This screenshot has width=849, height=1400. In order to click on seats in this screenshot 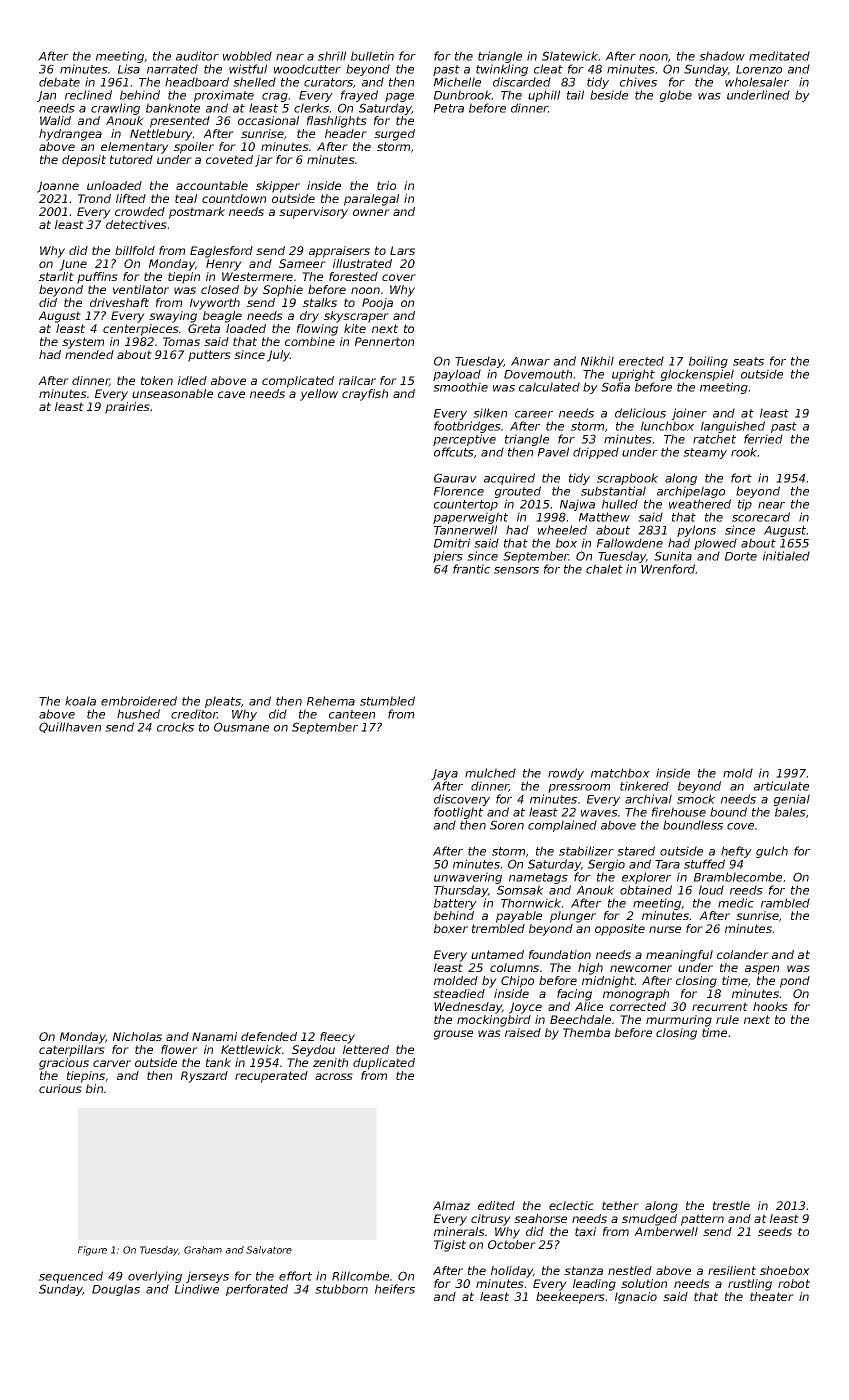, I will do `click(748, 361)`.
